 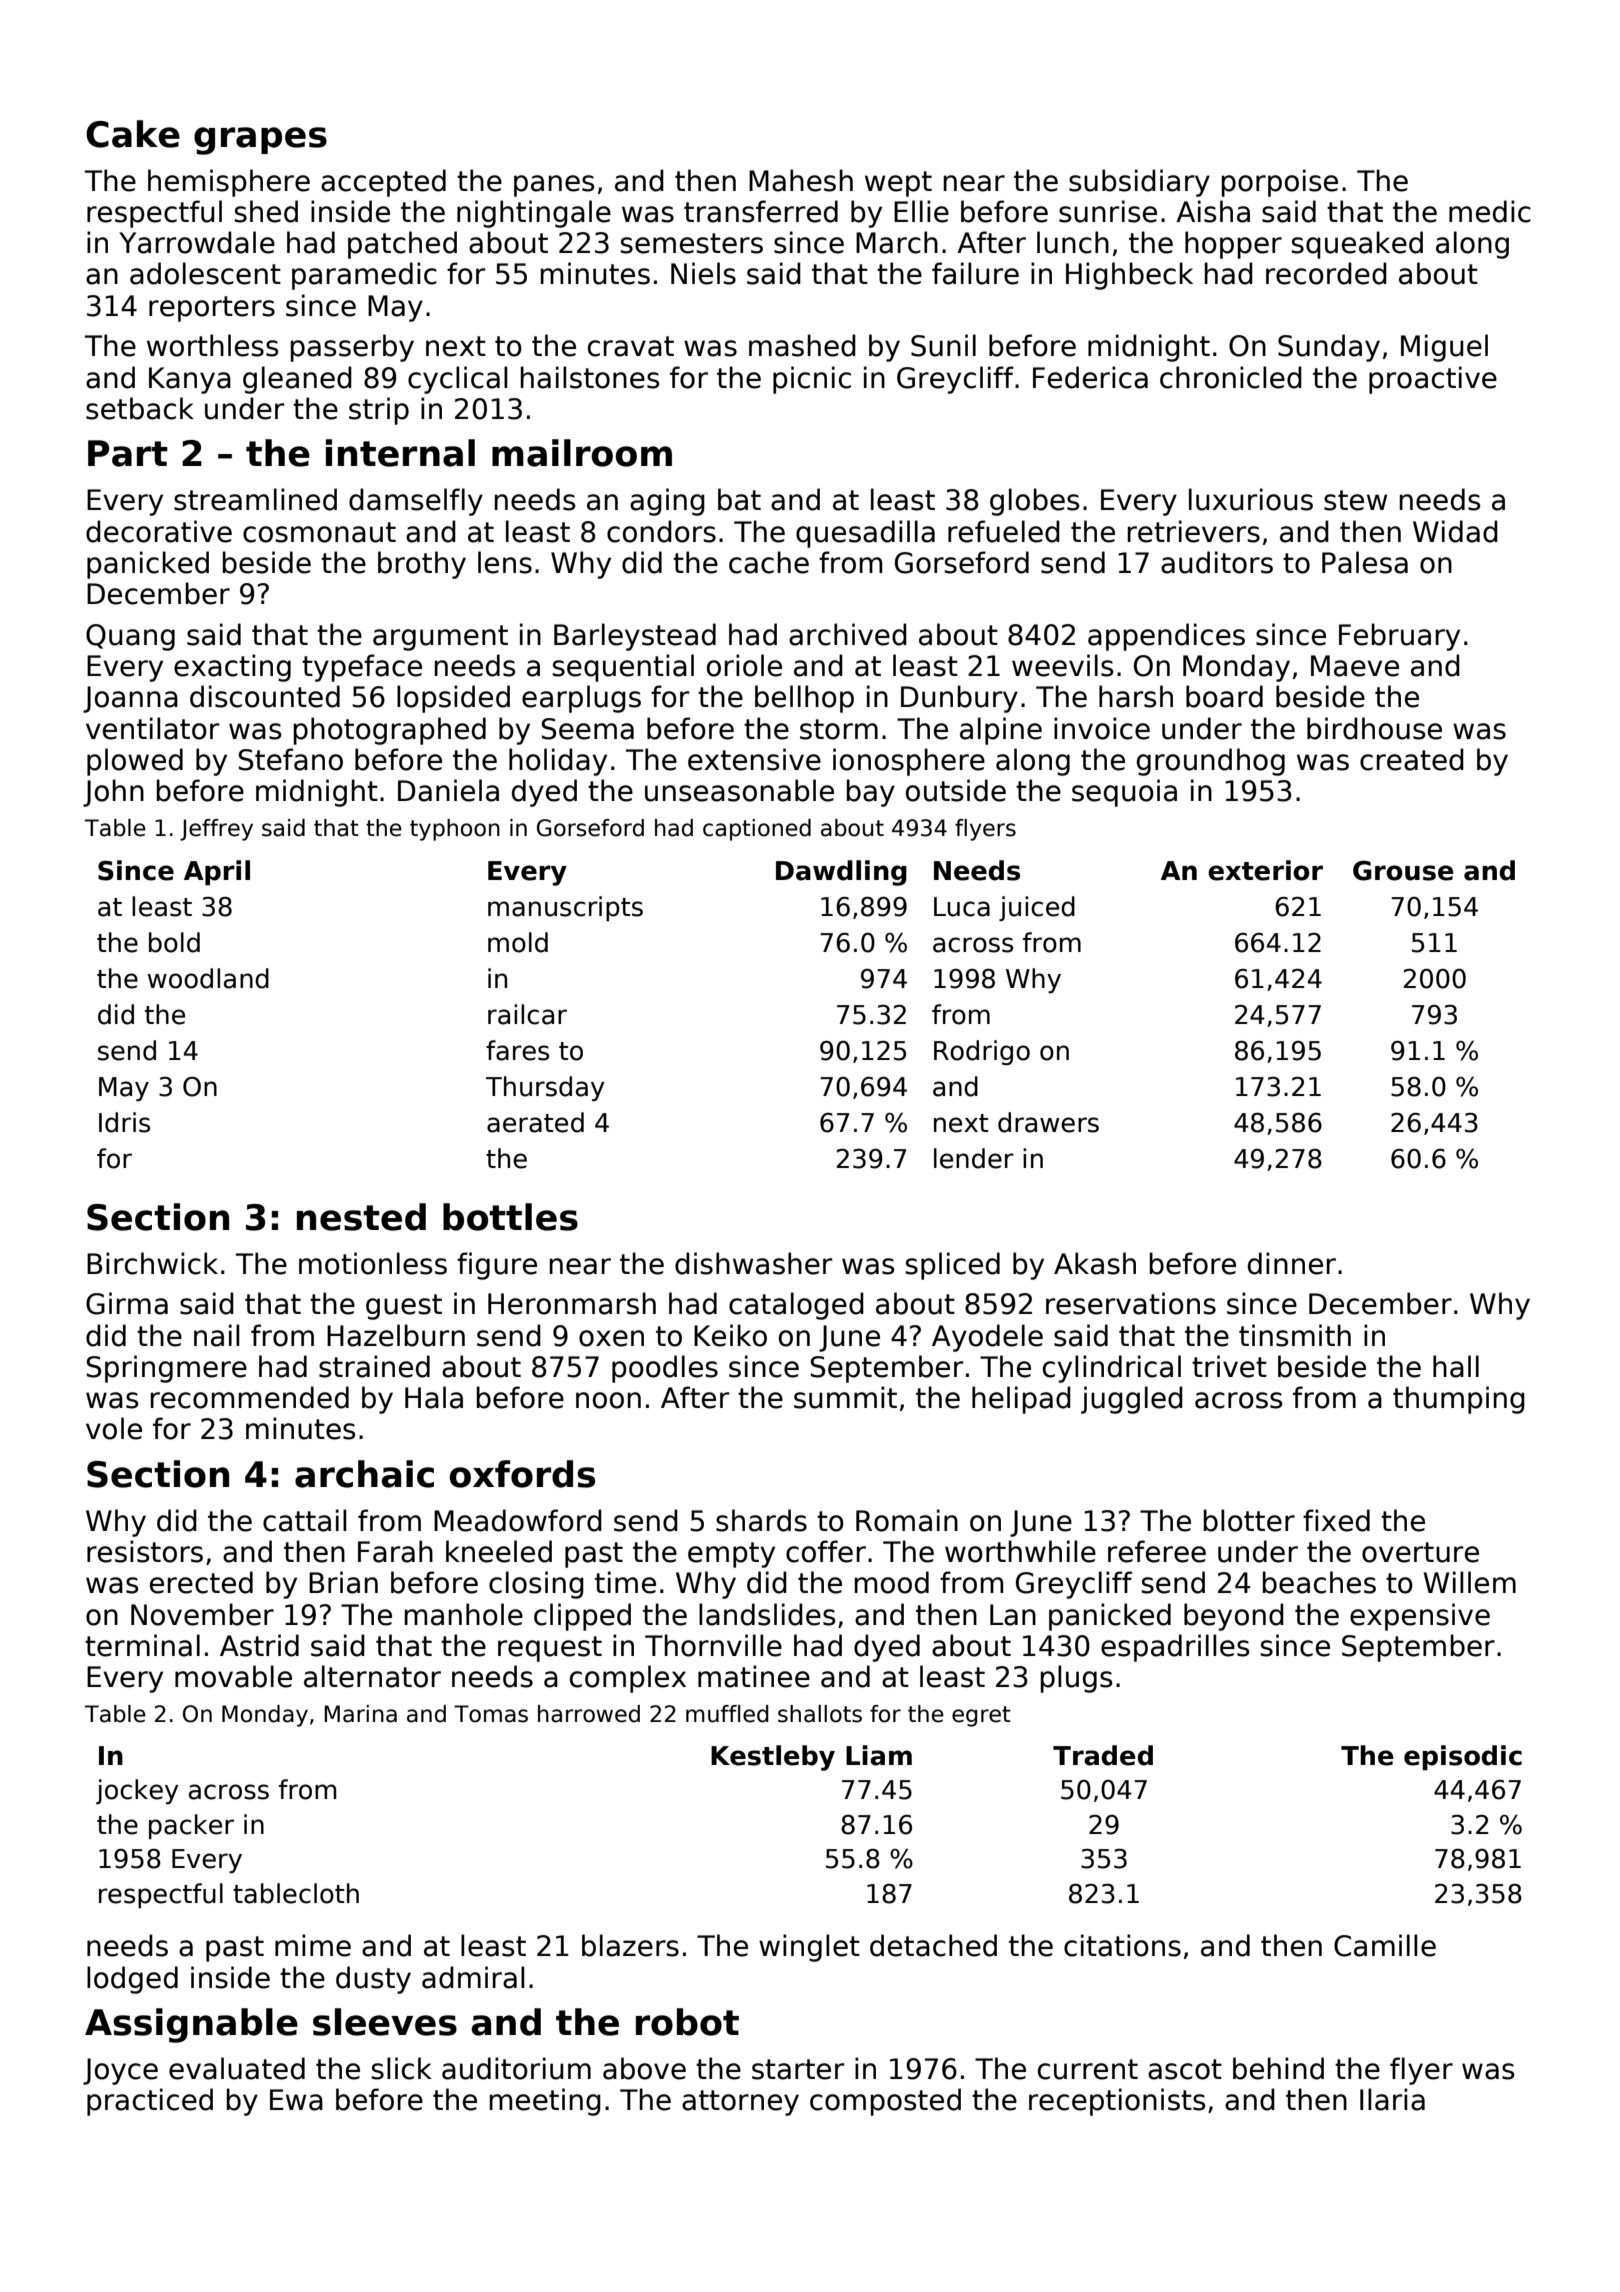 What do you see at coordinates (1403, 870) in the screenshot?
I see `Grouse` at bounding box center [1403, 870].
